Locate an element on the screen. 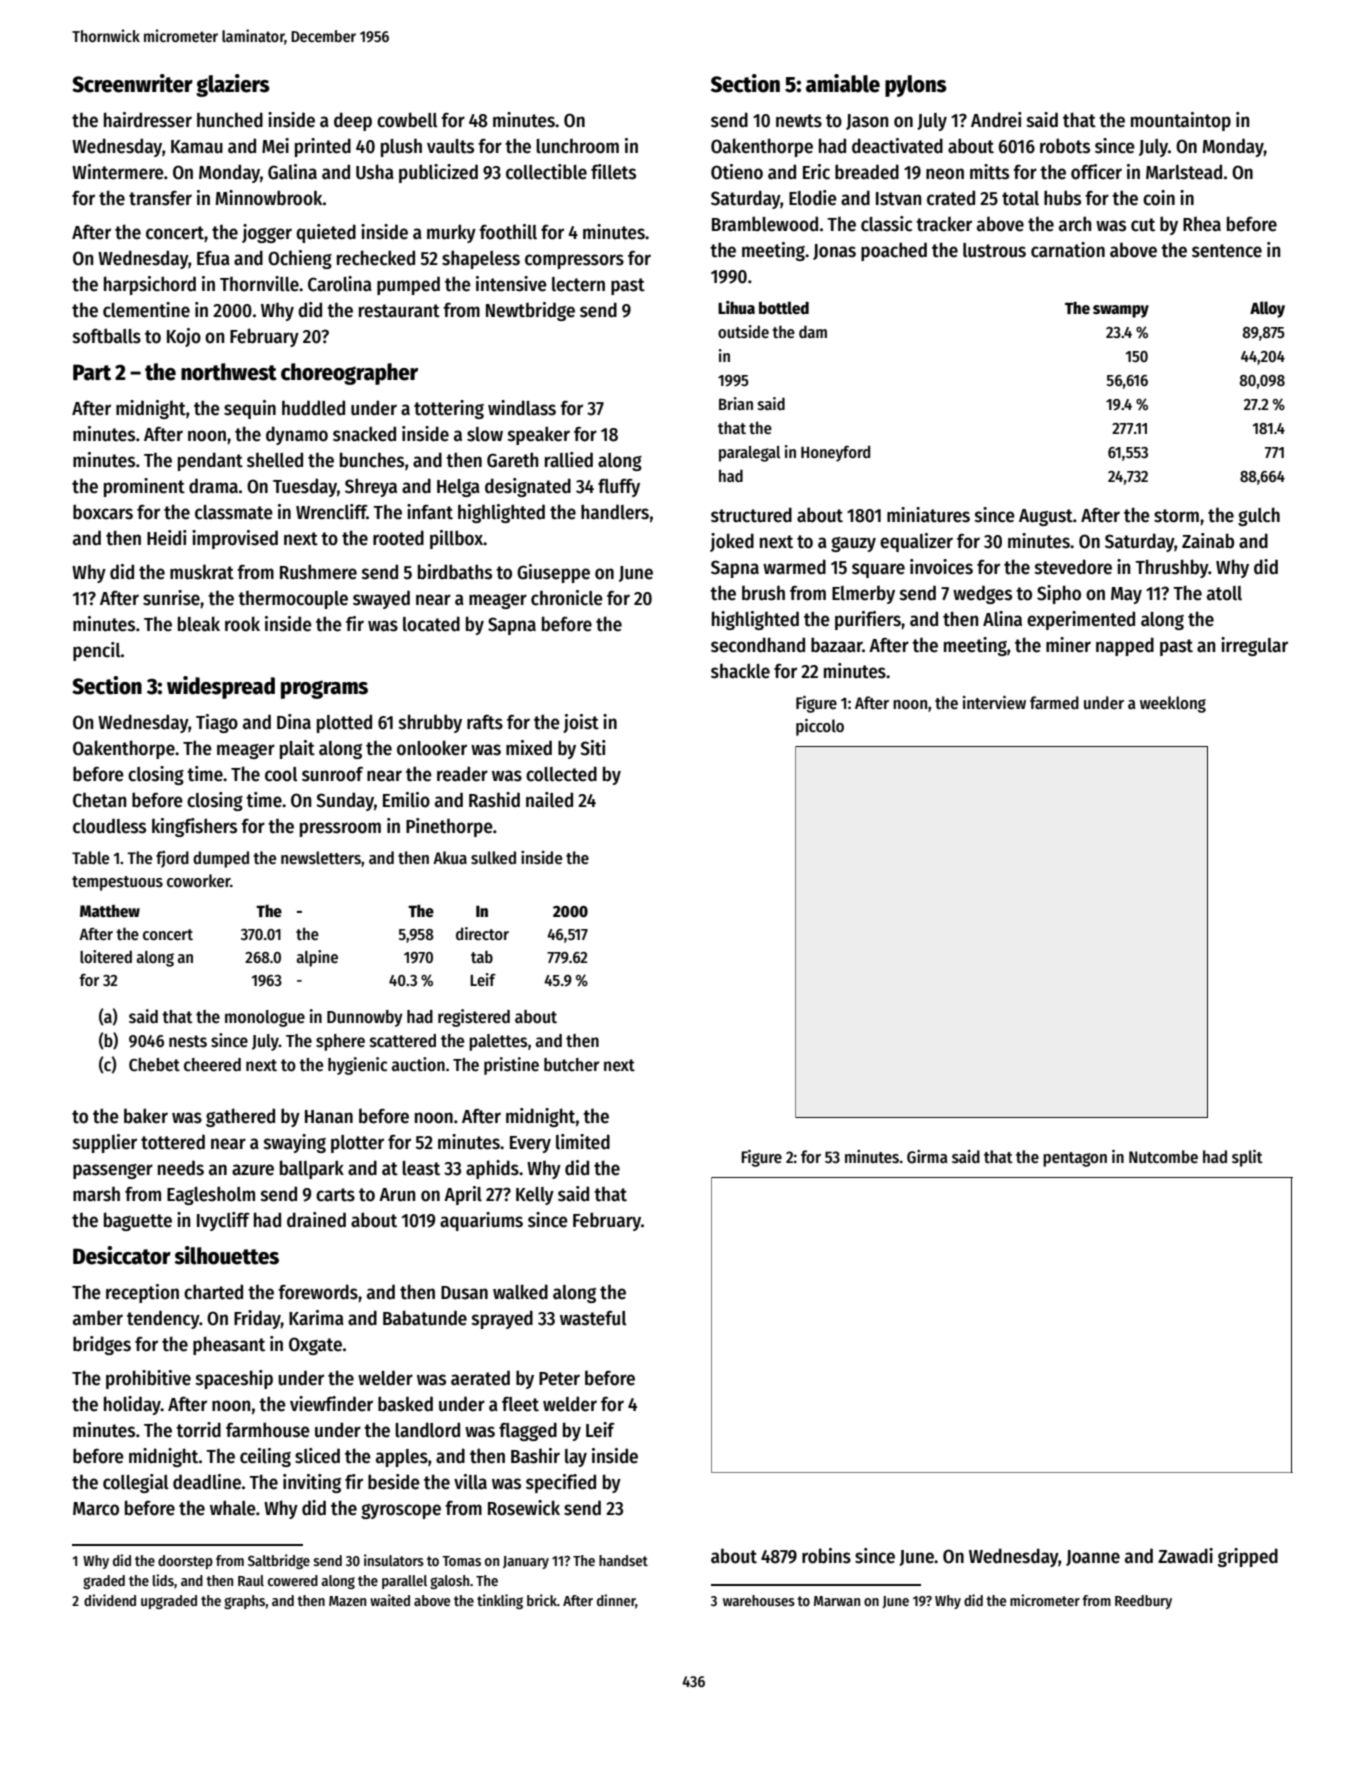 The image size is (1365, 1767). amiable is located at coordinates (843, 83).
